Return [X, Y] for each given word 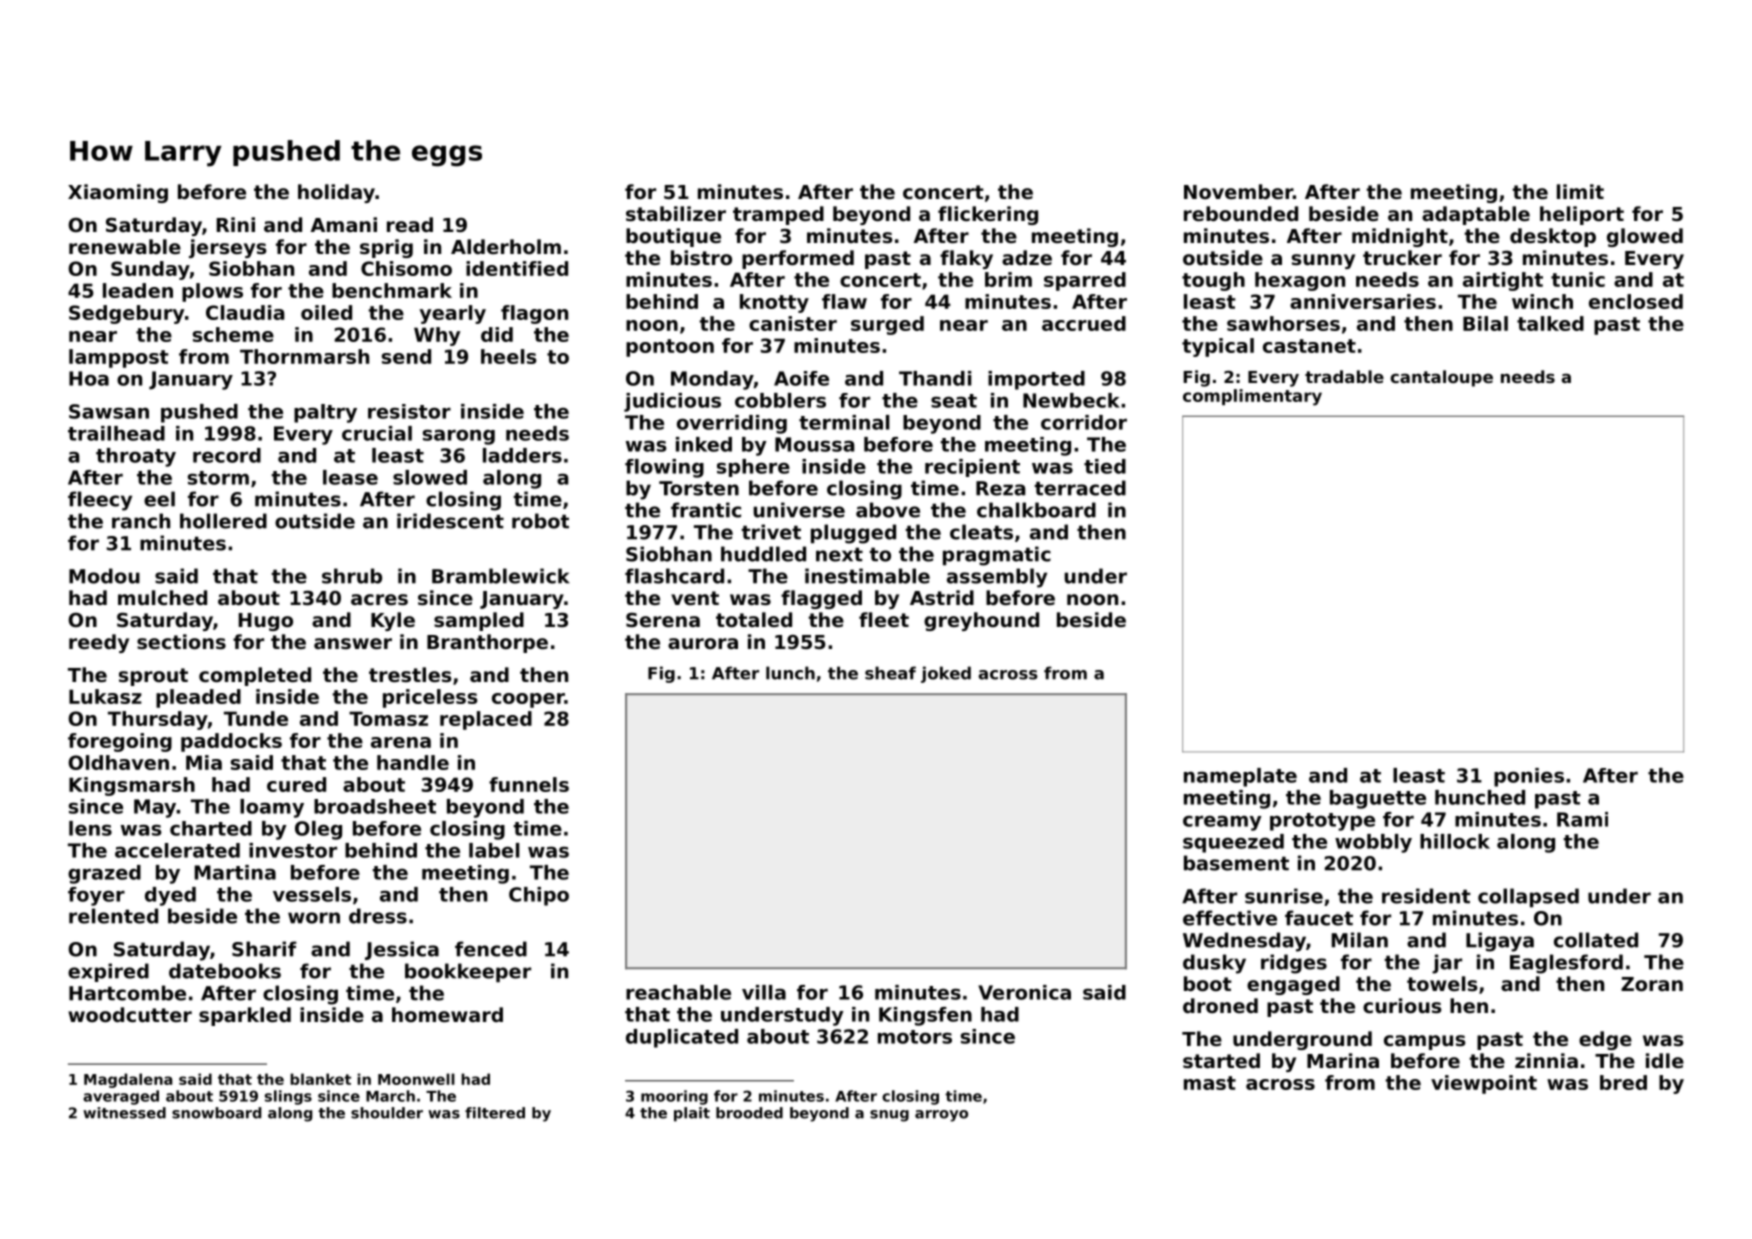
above [888, 510]
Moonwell [416, 1079]
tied [1105, 466]
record [227, 455]
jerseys [227, 248]
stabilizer [676, 213]
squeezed [1233, 843]
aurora [703, 643]
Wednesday [1244, 942]
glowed [1645, 237]
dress [378, 916]
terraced [1080, 488]
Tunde [256, 718]
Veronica [1024, 992]
